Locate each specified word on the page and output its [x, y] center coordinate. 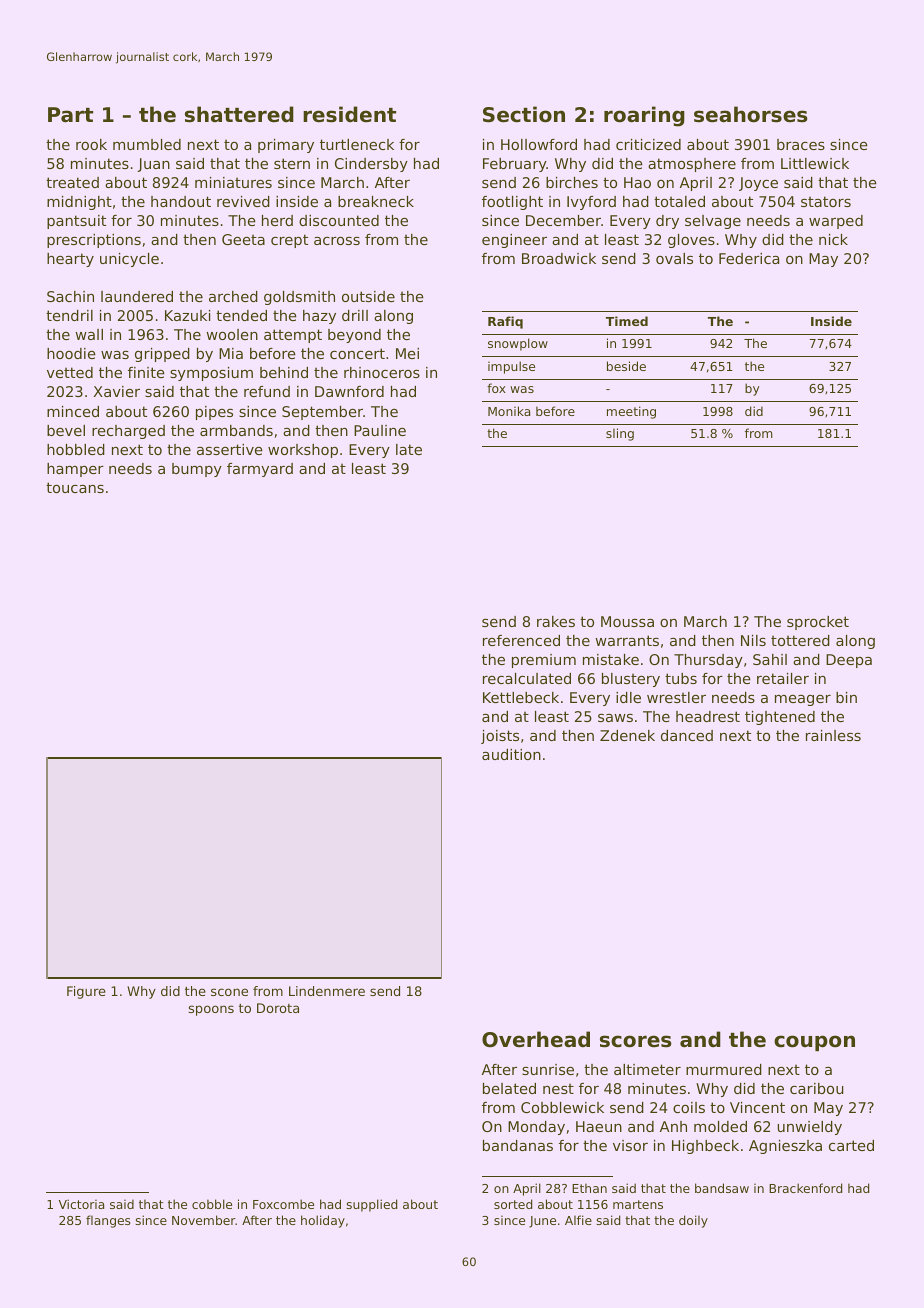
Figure [86, 992]
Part [70, 115]
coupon [814, 1043]
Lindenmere [327, 991]
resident [349, 114]
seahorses [751, 114]
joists [500, 737]
